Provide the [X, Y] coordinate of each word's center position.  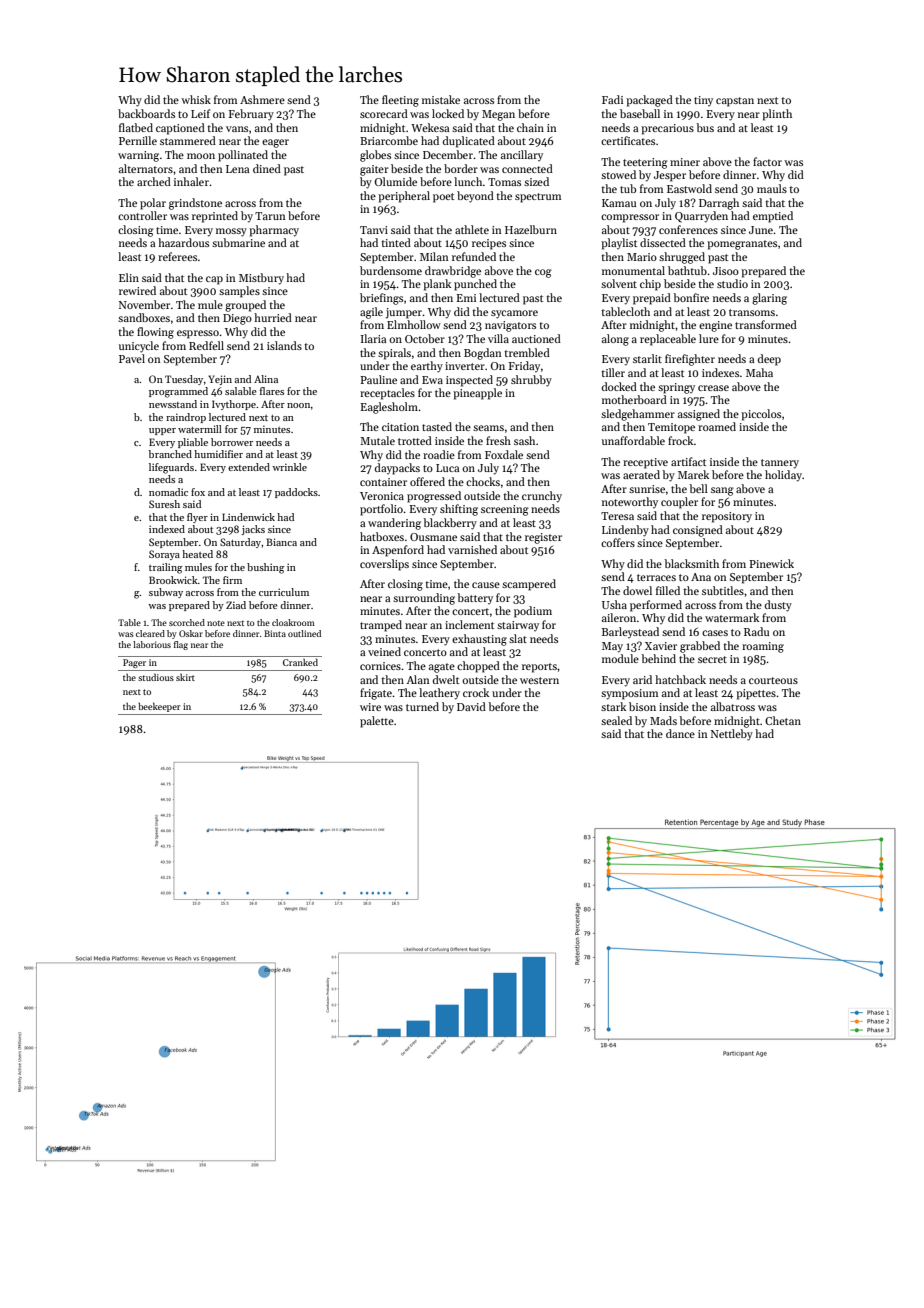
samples [239, 292]
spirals [394, 354]
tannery [780, 464]
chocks [483, 481]
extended [249, 467]
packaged [649, 101]
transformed [766, 324]
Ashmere [262, 99]
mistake [441, 99]
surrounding [424, 599]
